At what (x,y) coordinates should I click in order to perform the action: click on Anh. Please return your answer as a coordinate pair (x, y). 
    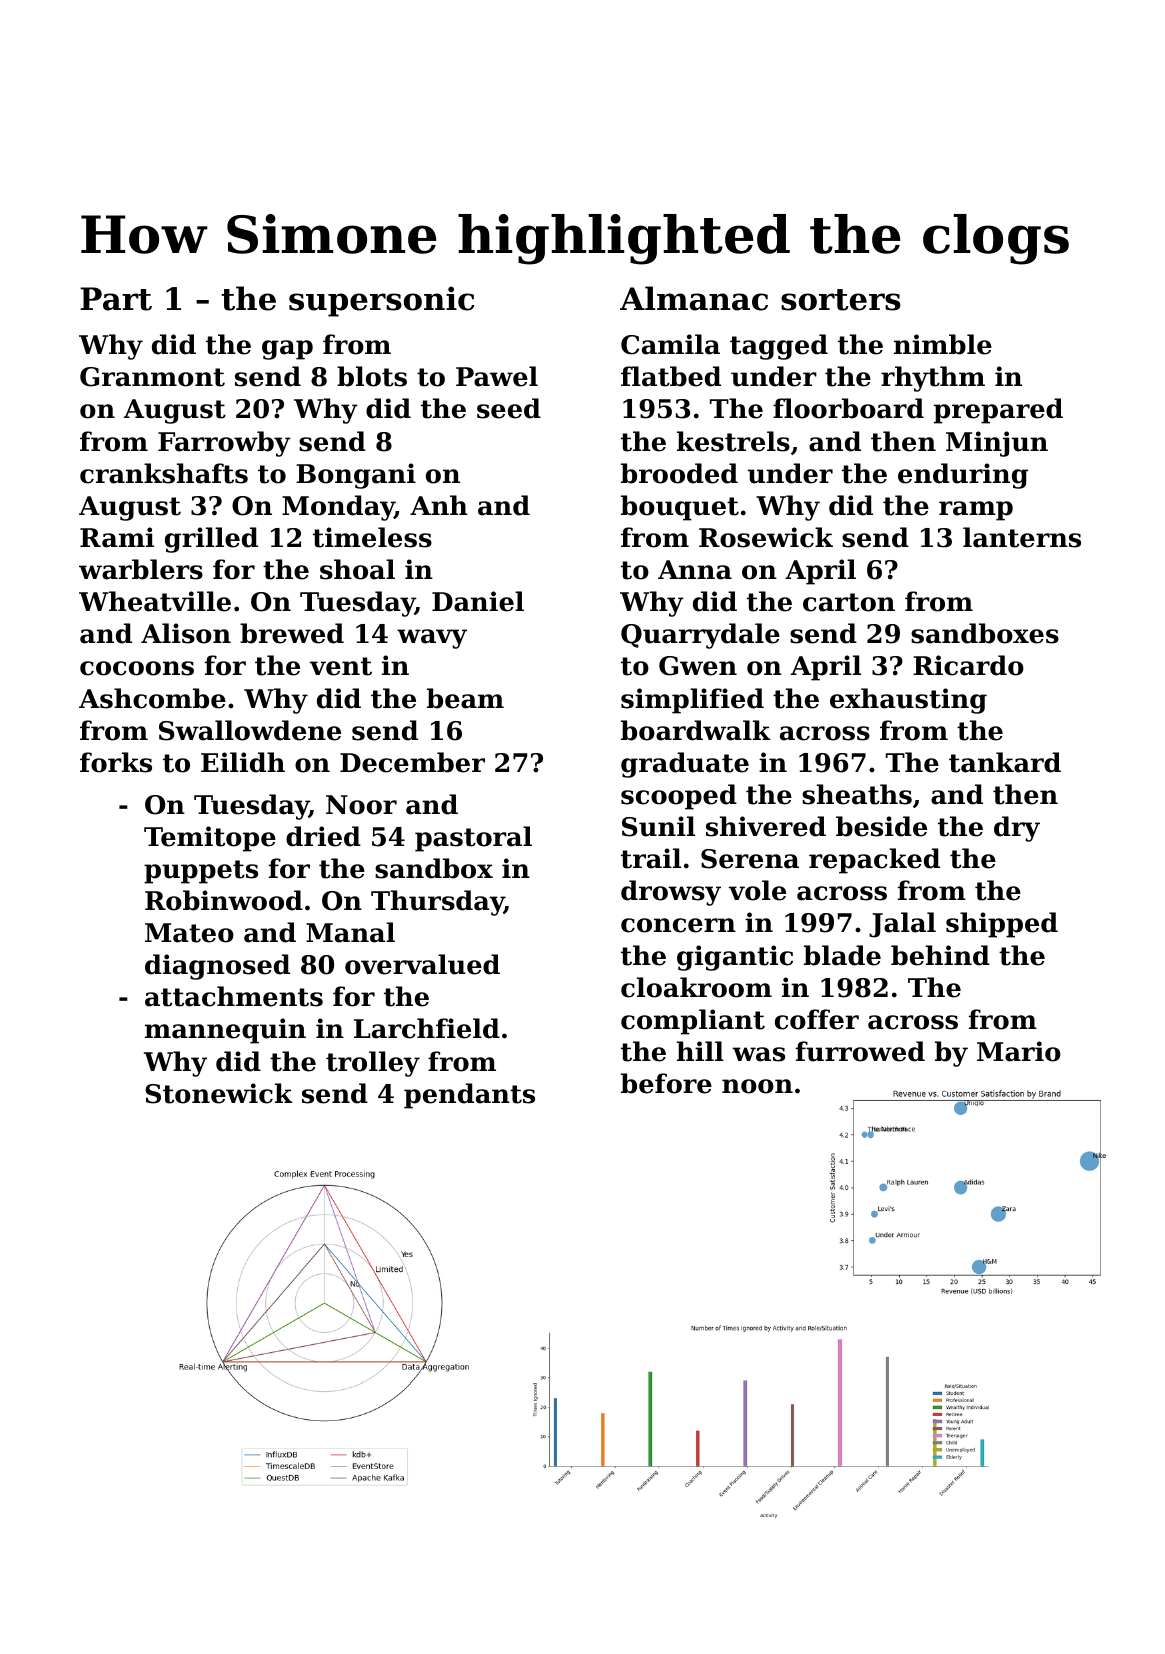
    Looking at the image, I should click on (439, 505).
